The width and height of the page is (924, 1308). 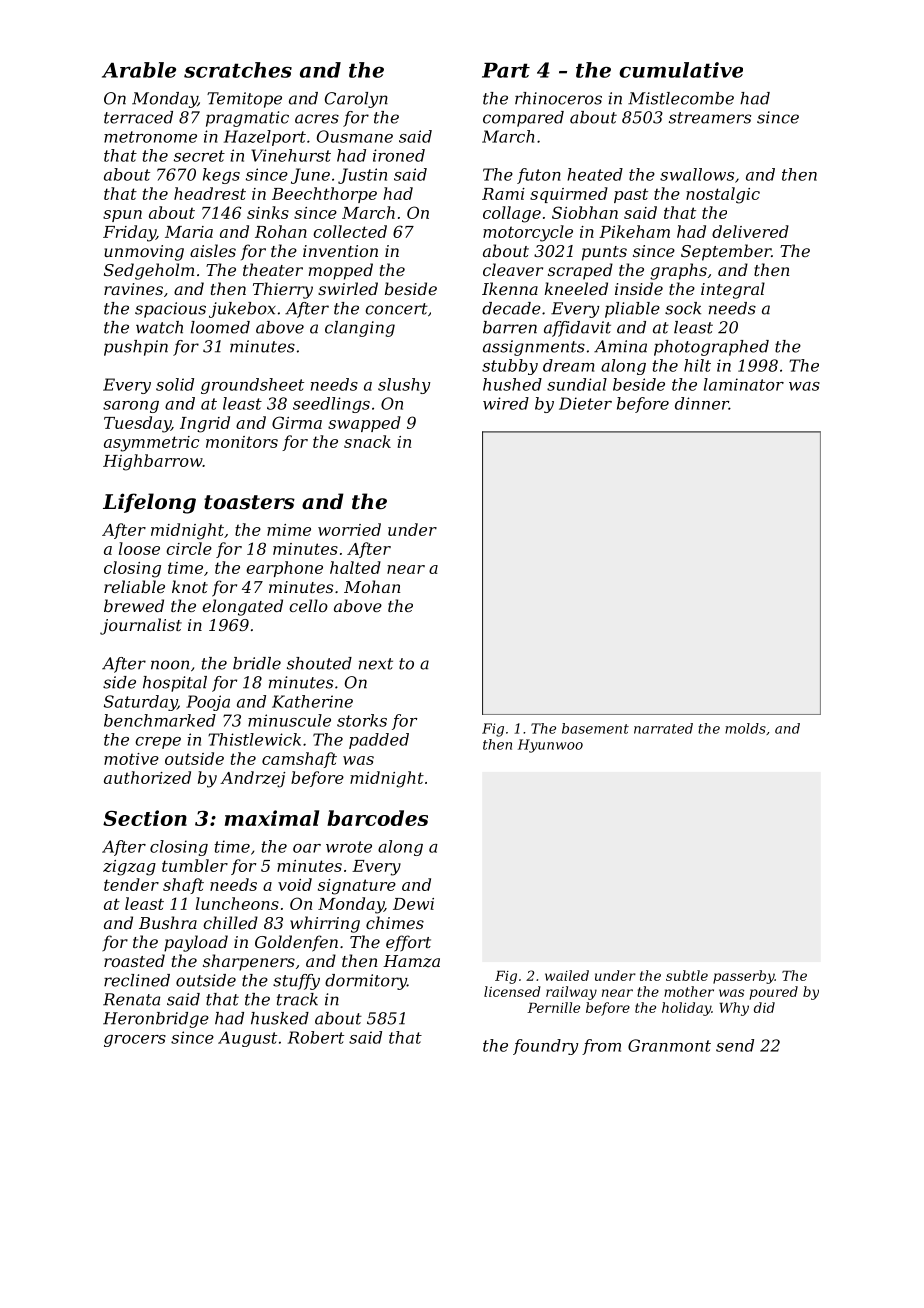 What do you see at coordinates (702, 403) in the page?
I see `dinner` at bounding box center [702, 403].
